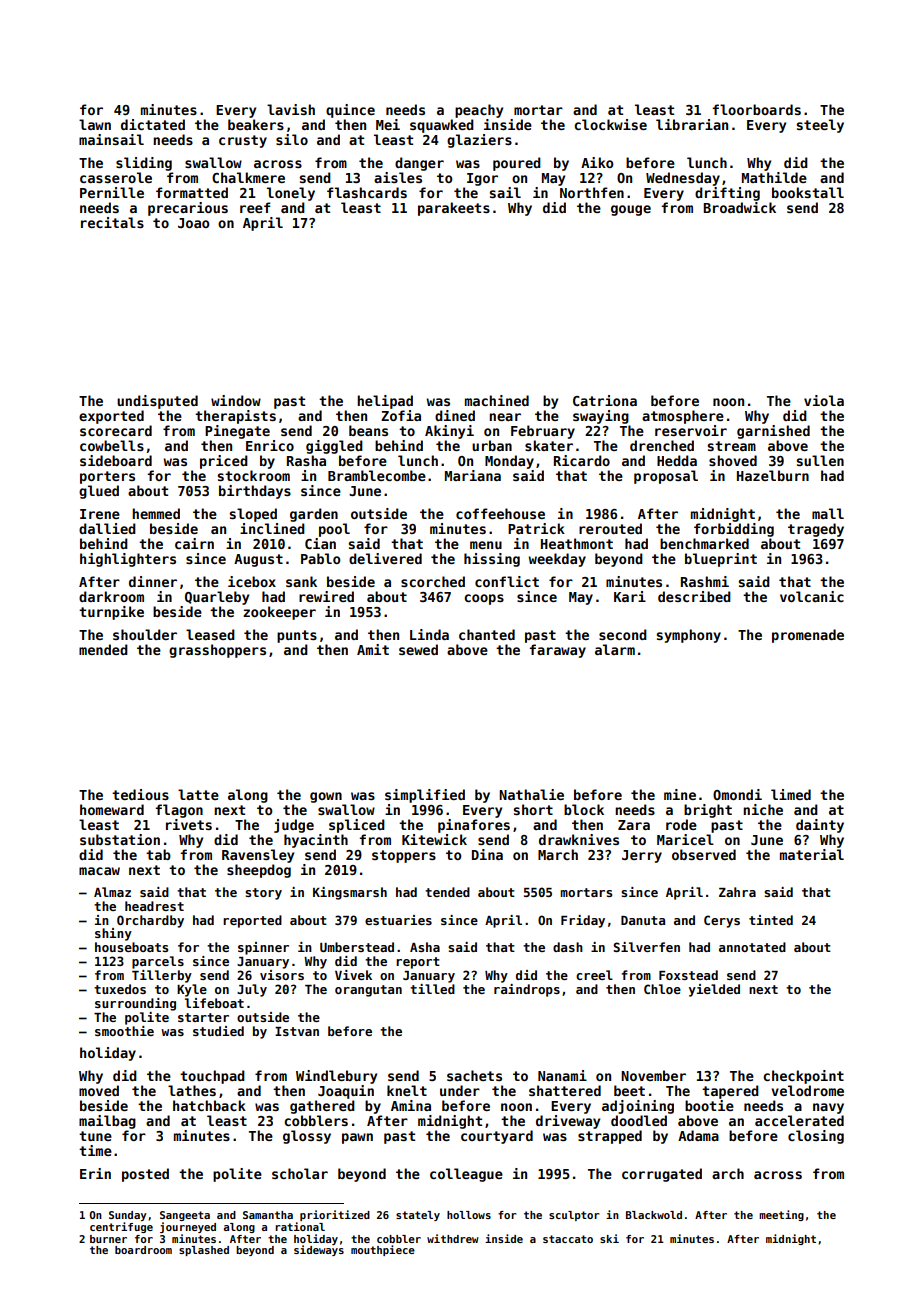 The width and height of the screenshot is (924, 1308). What do you see at coordinates (204, 1251) in the screenshot?
I see `splashed` at bounding box center [204, 1251].
